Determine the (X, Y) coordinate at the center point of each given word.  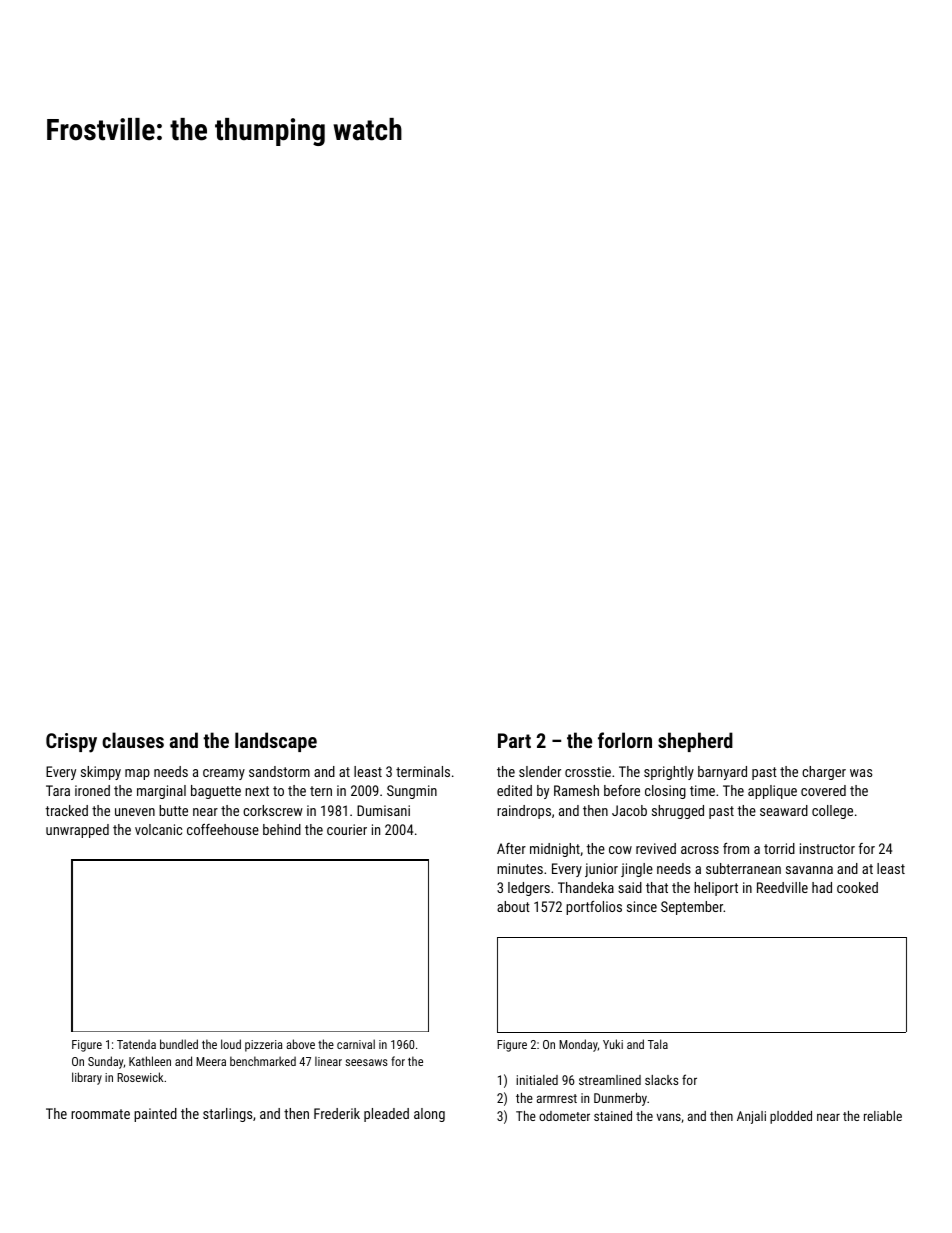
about (513, 906)
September (692, 908)
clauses (133, 740)
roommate (100, 1114)
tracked (66, 810)
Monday (578, 1045)
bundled (179, 1044)
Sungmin (412, 792)
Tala (658, 1044)
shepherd (695, 742)
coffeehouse (223, 829)
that (657, 887)
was (861, 773)
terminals (423, 771)
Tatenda (136, 1044)
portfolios (594, 908)
